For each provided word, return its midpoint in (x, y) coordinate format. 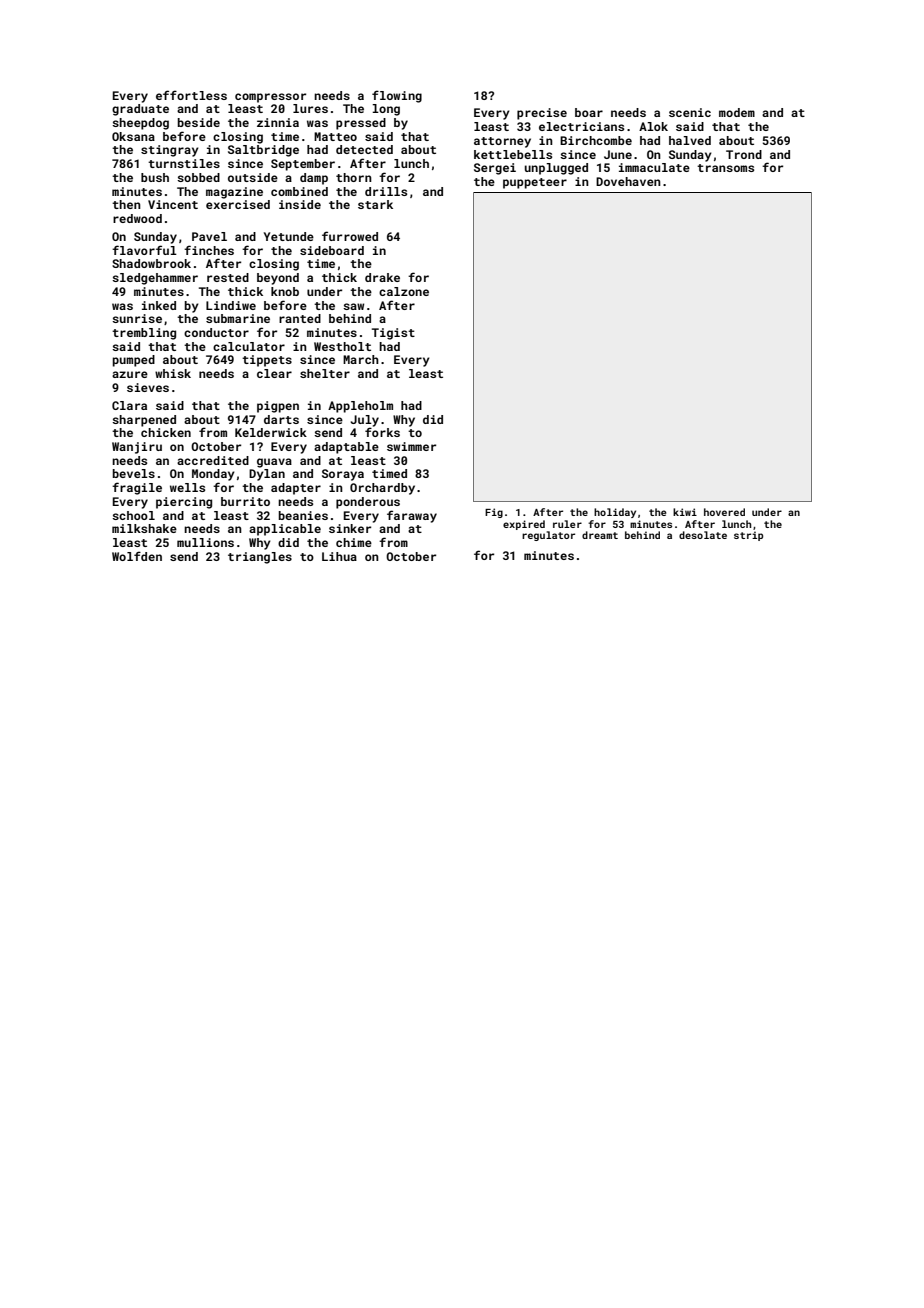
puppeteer (535, 183)
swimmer (411, 446)
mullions (205, 542)
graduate (140, 110)
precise (542, 114)
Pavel (209, 236)
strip (748, 536)
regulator (548, 536)
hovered (724, 512)
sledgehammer (155, 279)
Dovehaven (628, 181)
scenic (690, 112)
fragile (137, 488)
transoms (725, 168)
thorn (354, 177)
